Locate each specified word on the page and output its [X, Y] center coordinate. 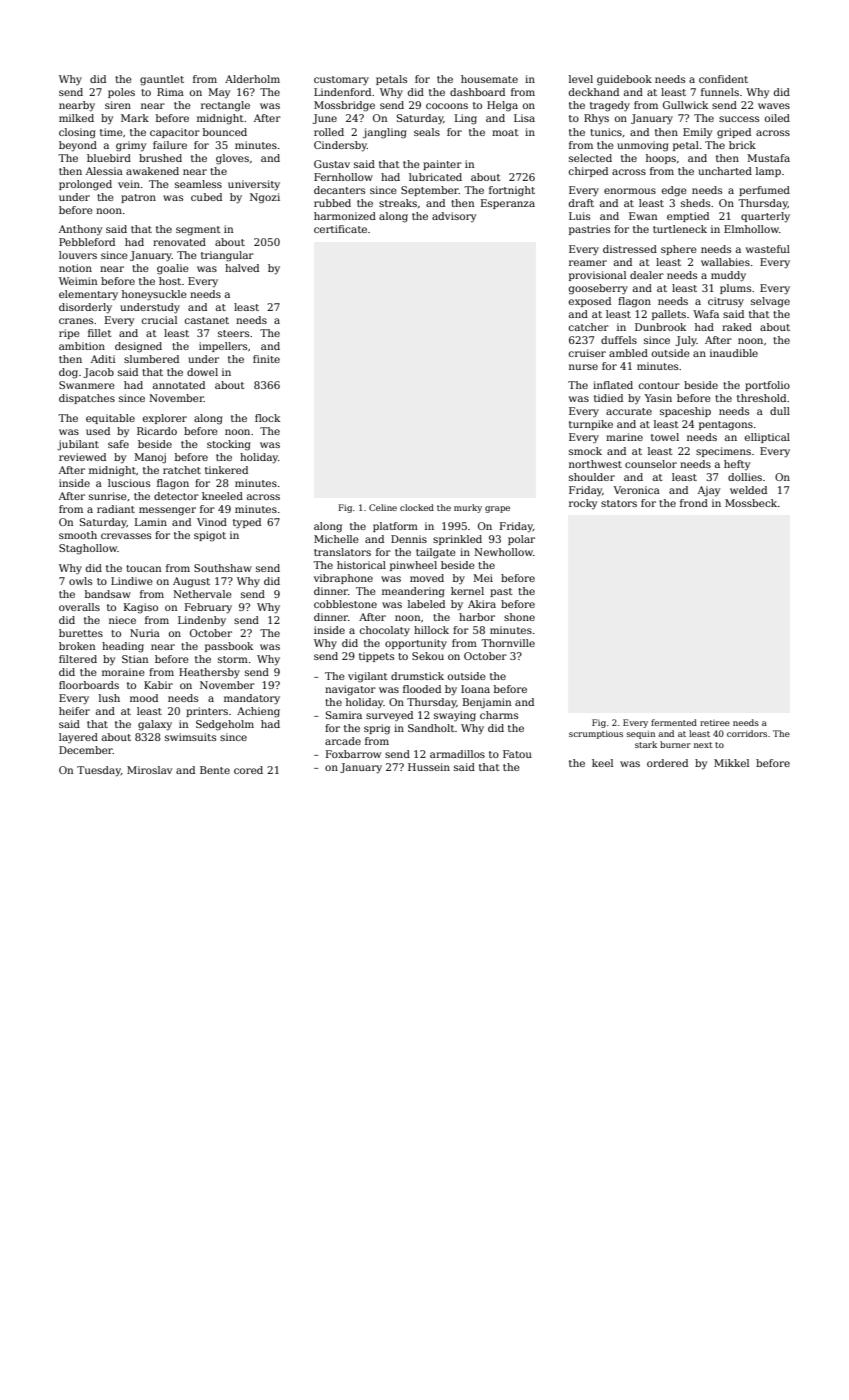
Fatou [517, 754]
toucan [143, 568]
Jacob [99, 373]
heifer [74, 711]
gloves [232, 159]
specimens [723, 452]
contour [659, 385]
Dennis [409, 539]
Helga [502, 106]
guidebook [624, 80]
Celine [383, 507]
